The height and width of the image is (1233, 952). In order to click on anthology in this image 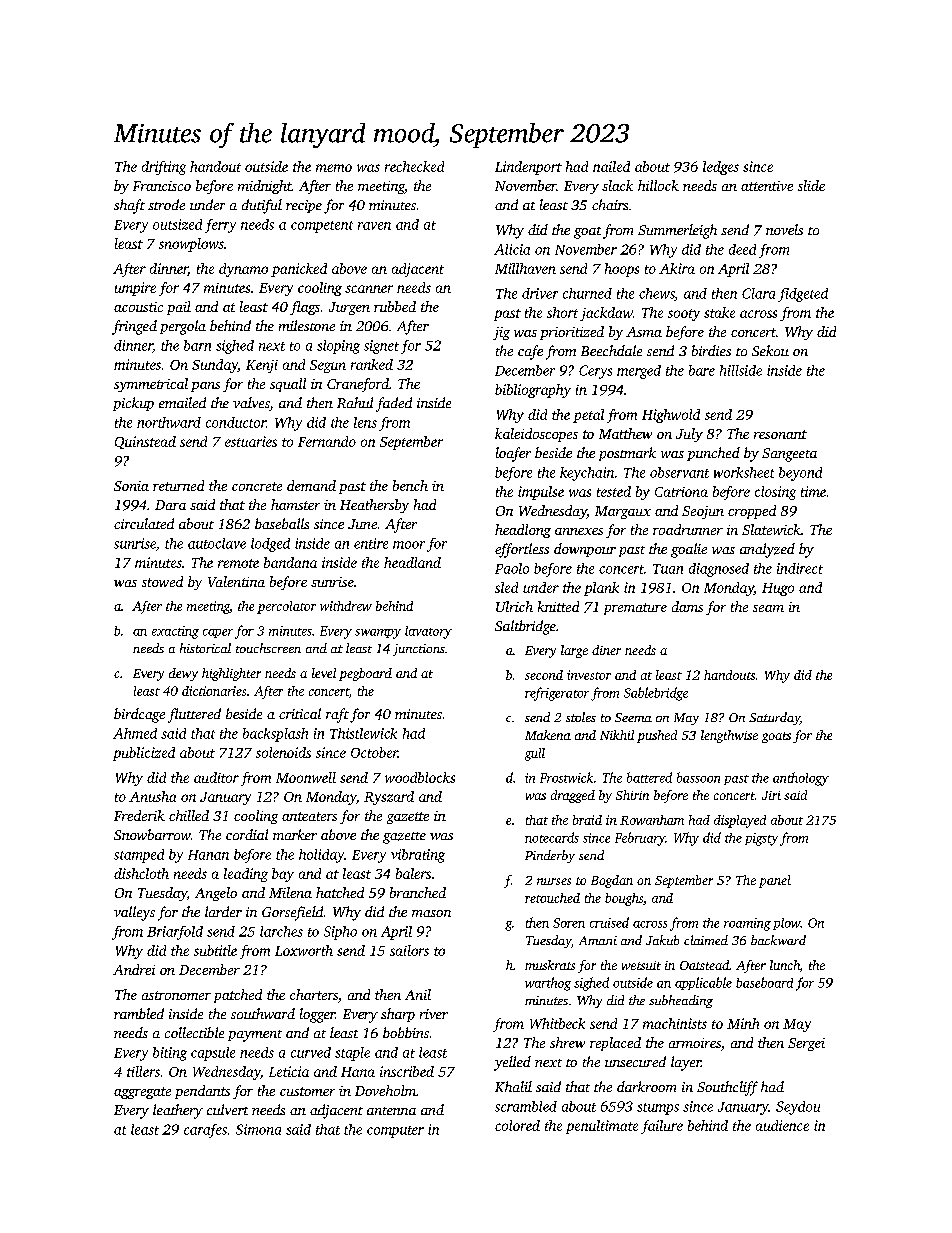, I will do `click(801, 779)`.
